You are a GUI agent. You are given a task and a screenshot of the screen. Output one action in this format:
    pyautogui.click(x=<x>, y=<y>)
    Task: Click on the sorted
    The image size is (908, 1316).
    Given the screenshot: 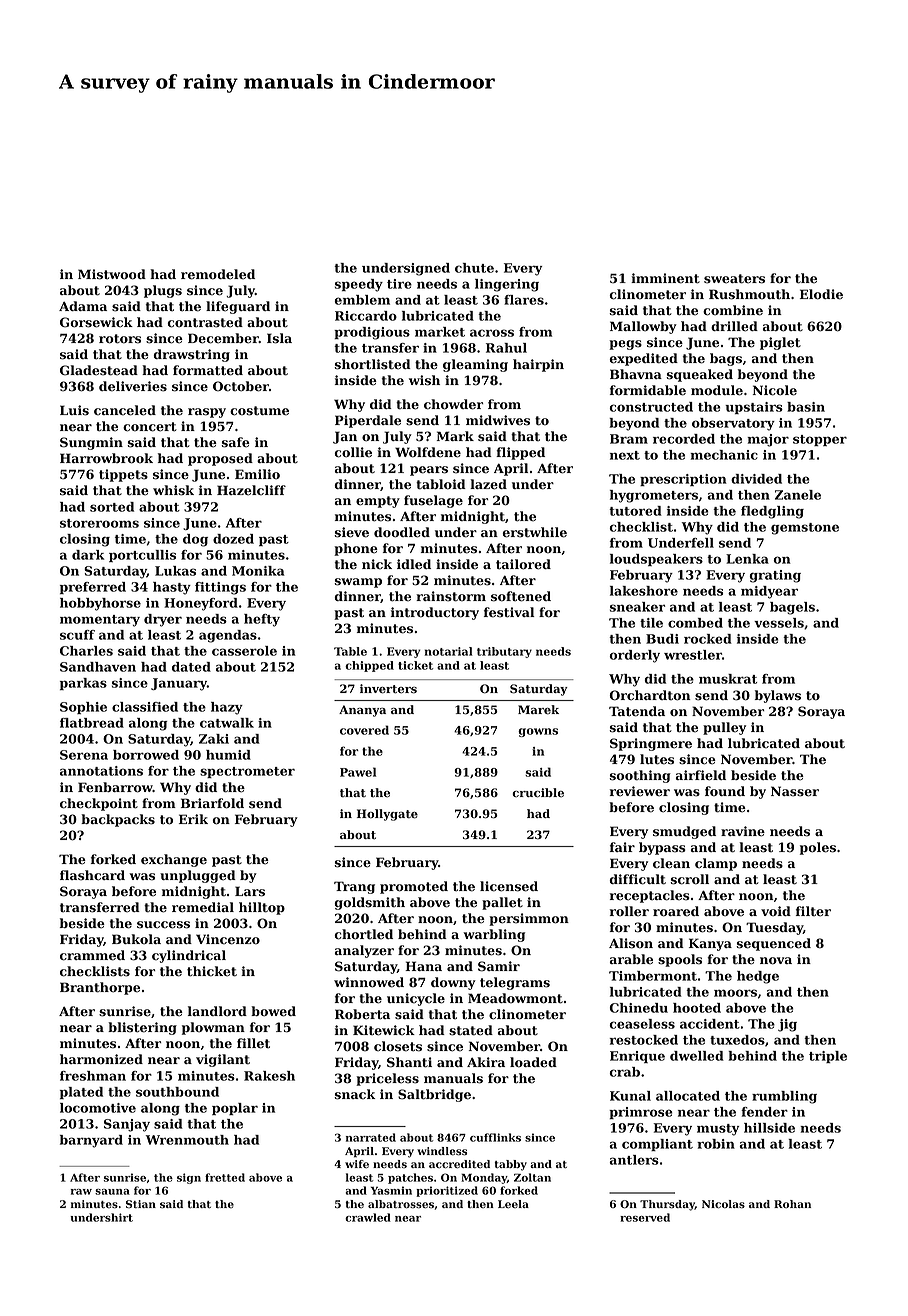 What is the action you would take?
    pyautogui.click(x=112, y=507)
